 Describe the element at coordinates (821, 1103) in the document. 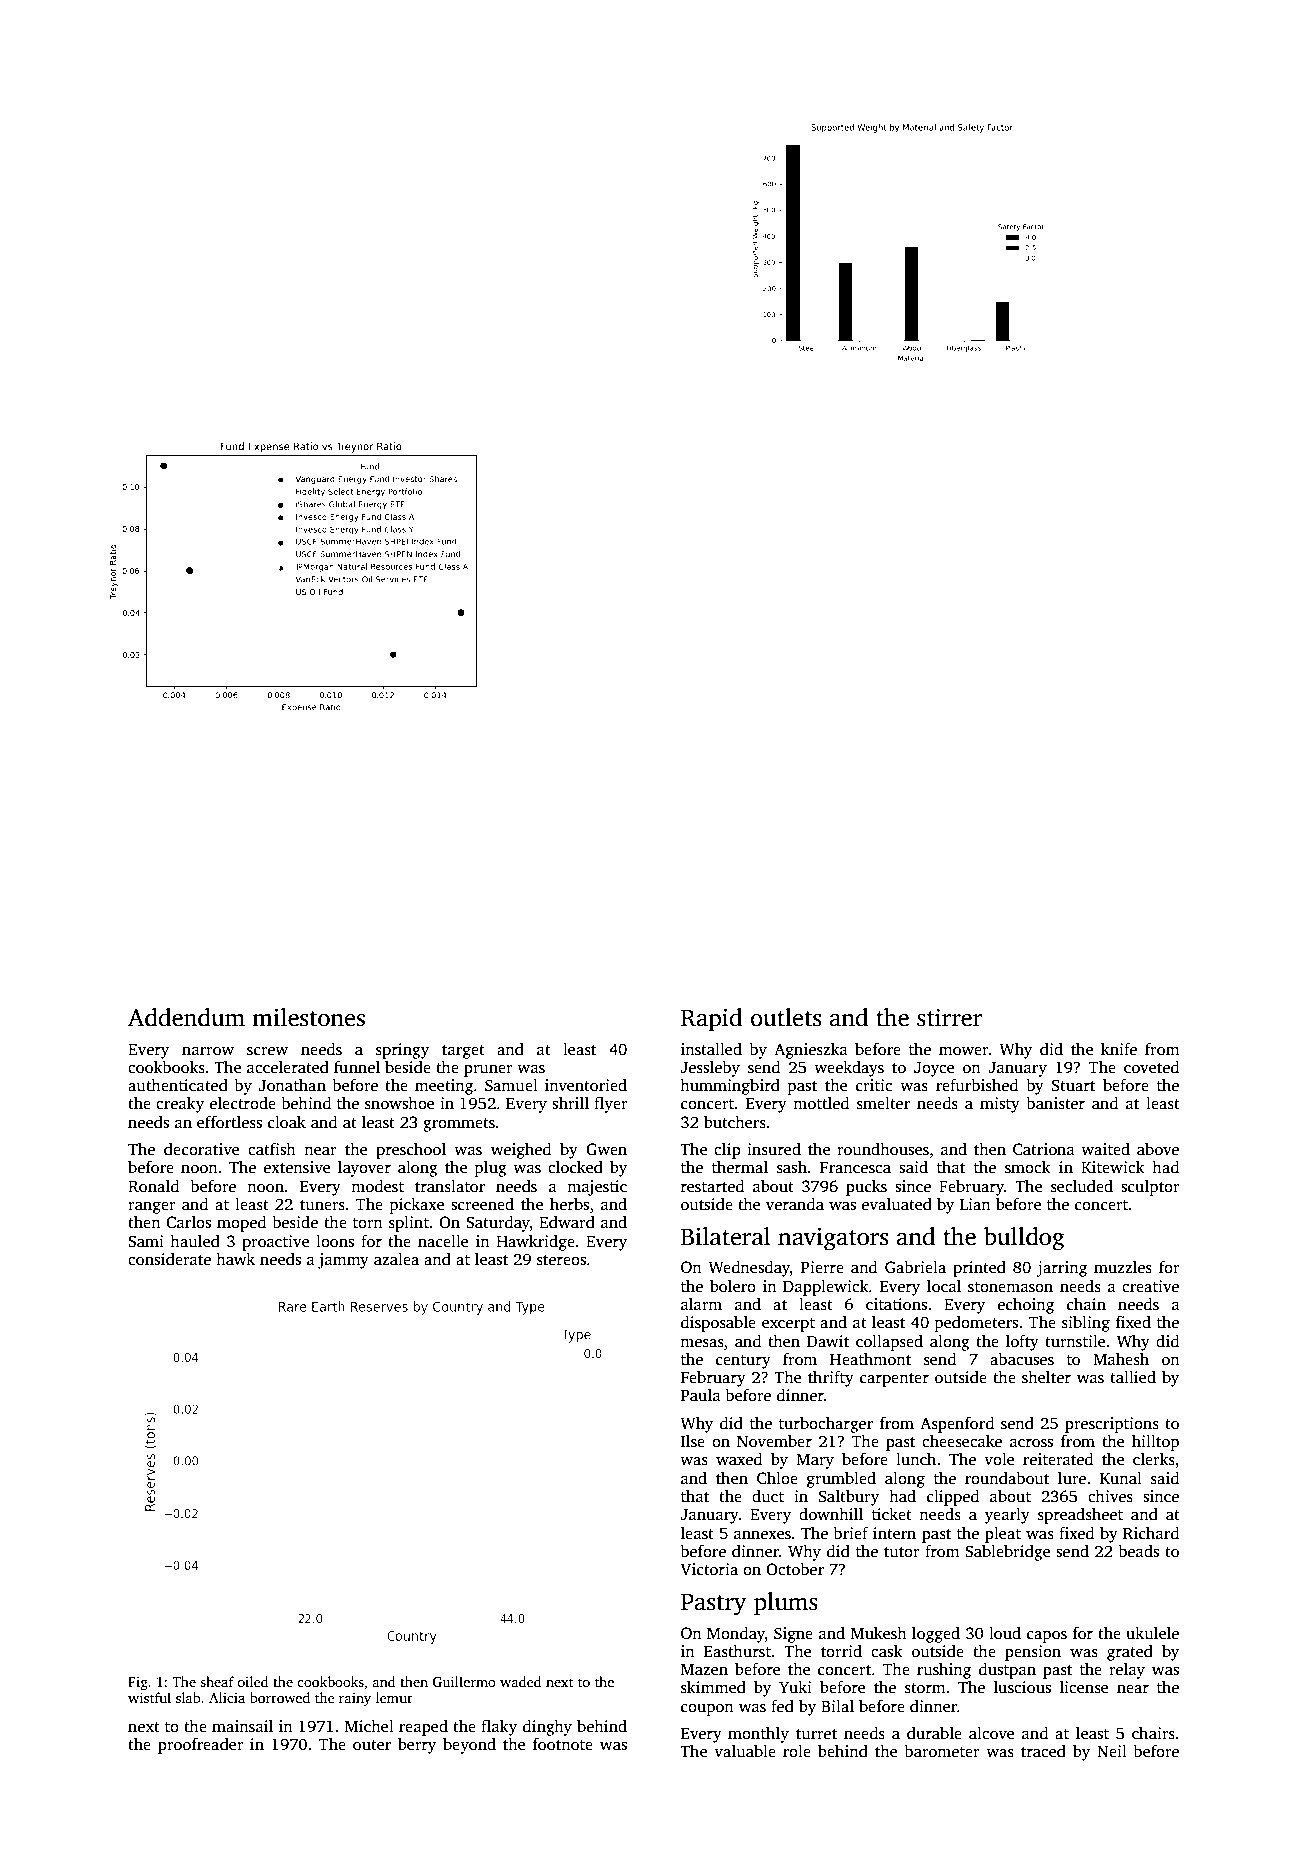

I see `mottled` at that location.
